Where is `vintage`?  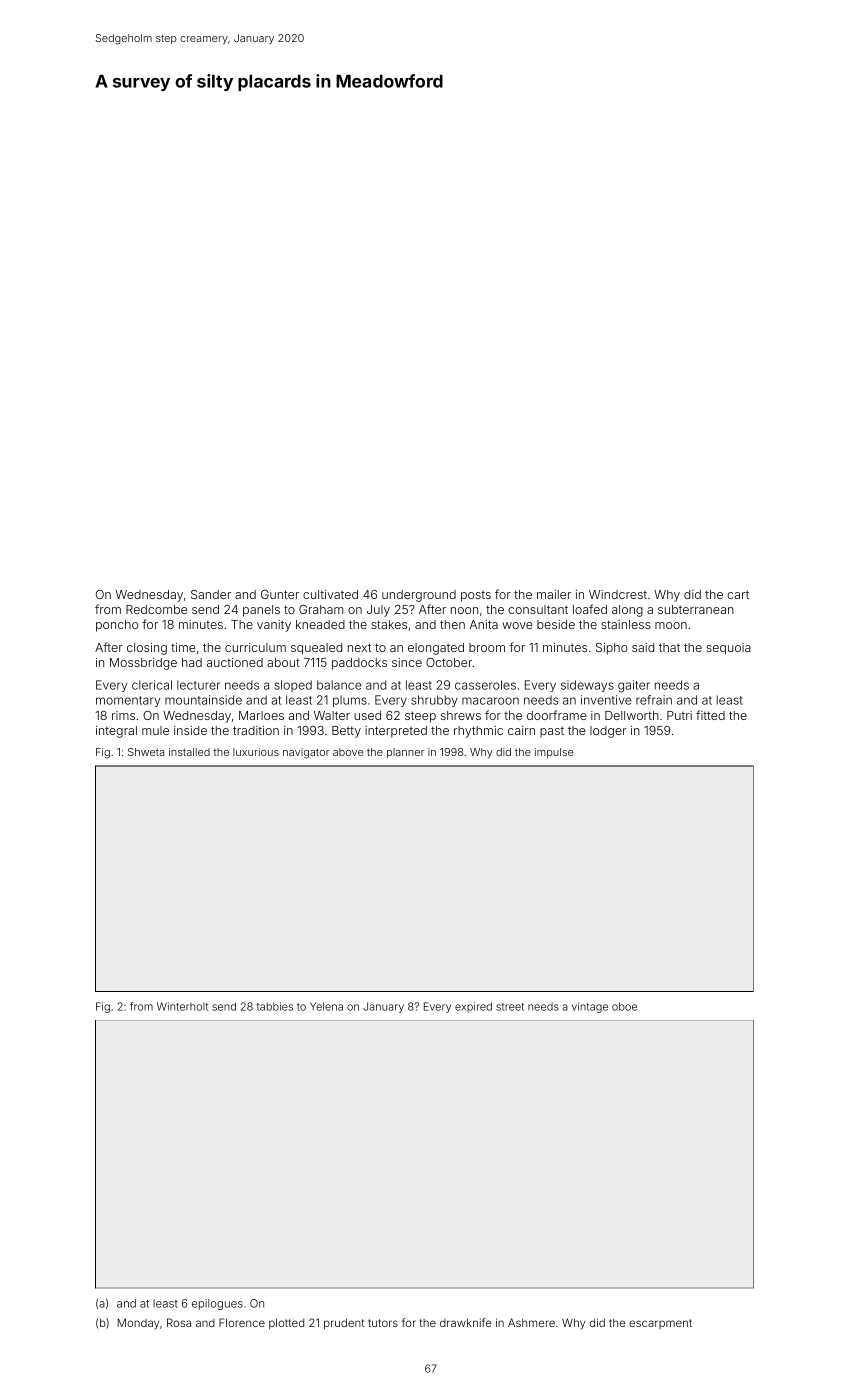 vintage is located at coordinates (590, 1007).
